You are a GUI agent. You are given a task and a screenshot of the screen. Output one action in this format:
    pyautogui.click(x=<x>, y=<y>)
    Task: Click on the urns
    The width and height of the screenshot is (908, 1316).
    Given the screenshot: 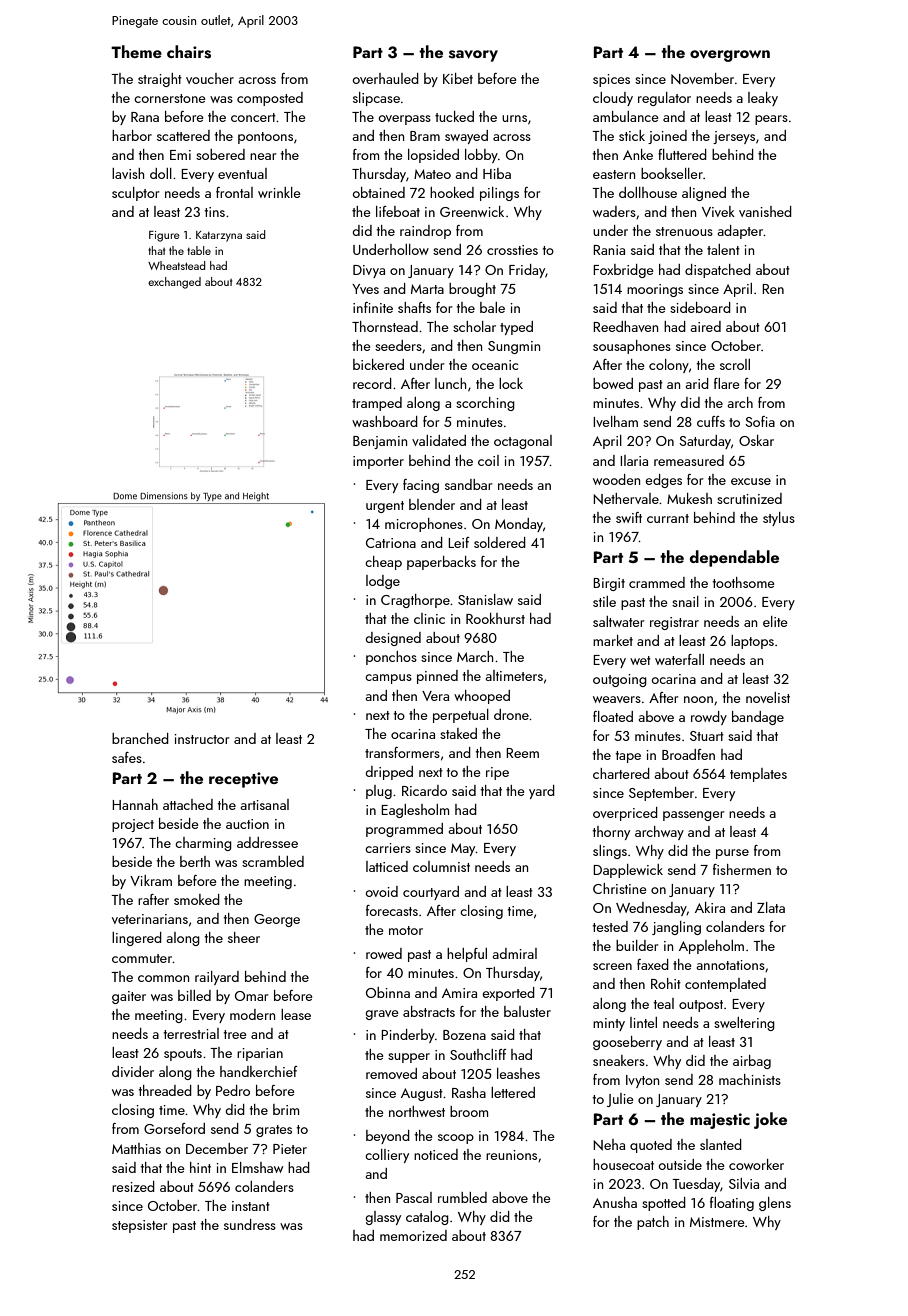 What is the action you would take?
    pyautogui.click(x=514, y=118)
